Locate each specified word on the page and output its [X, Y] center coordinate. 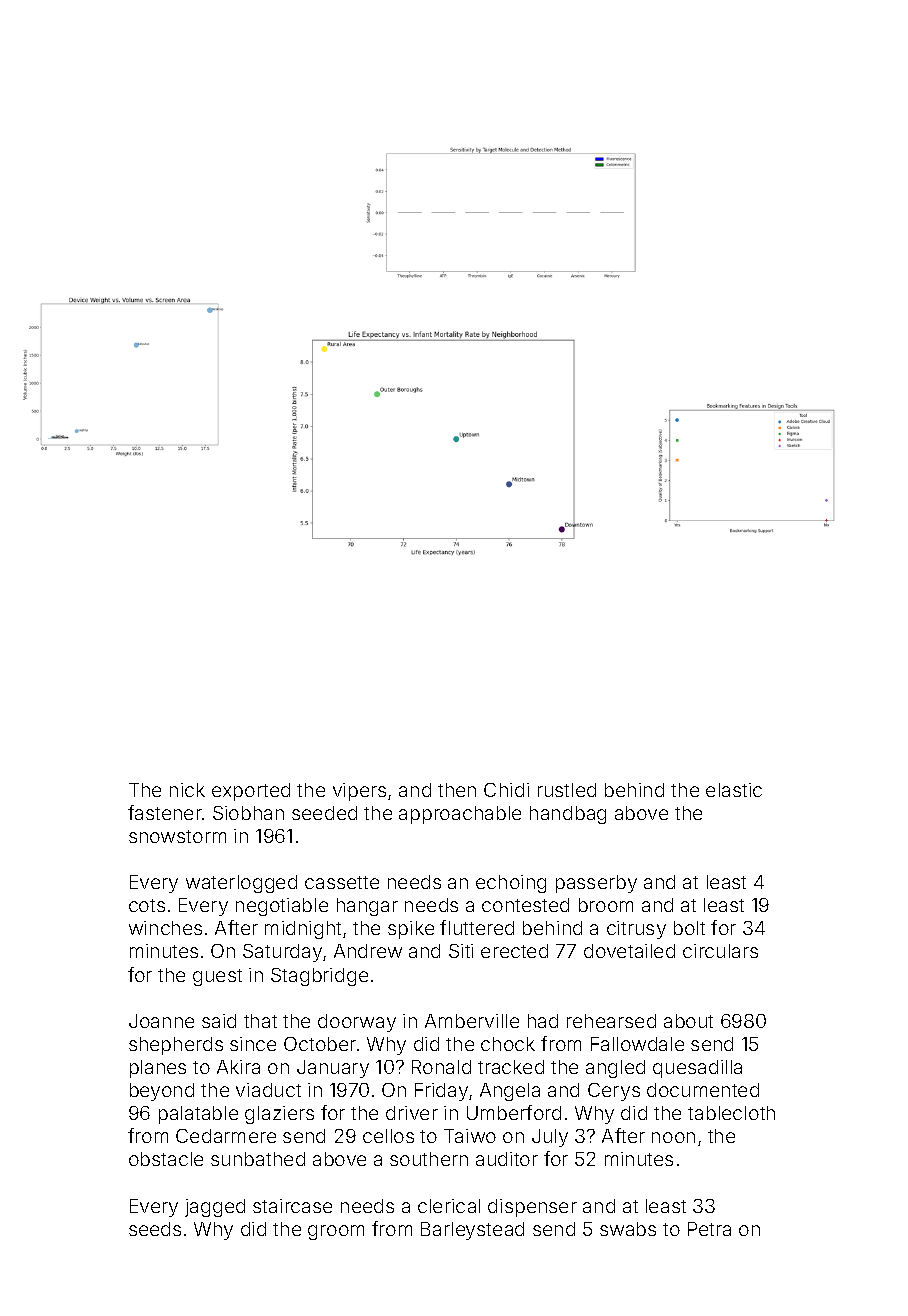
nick [187, 790]
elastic [734, 790]
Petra [709, 1229]
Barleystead [472, 1231]
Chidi [506, 790]
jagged [215, 1208]
